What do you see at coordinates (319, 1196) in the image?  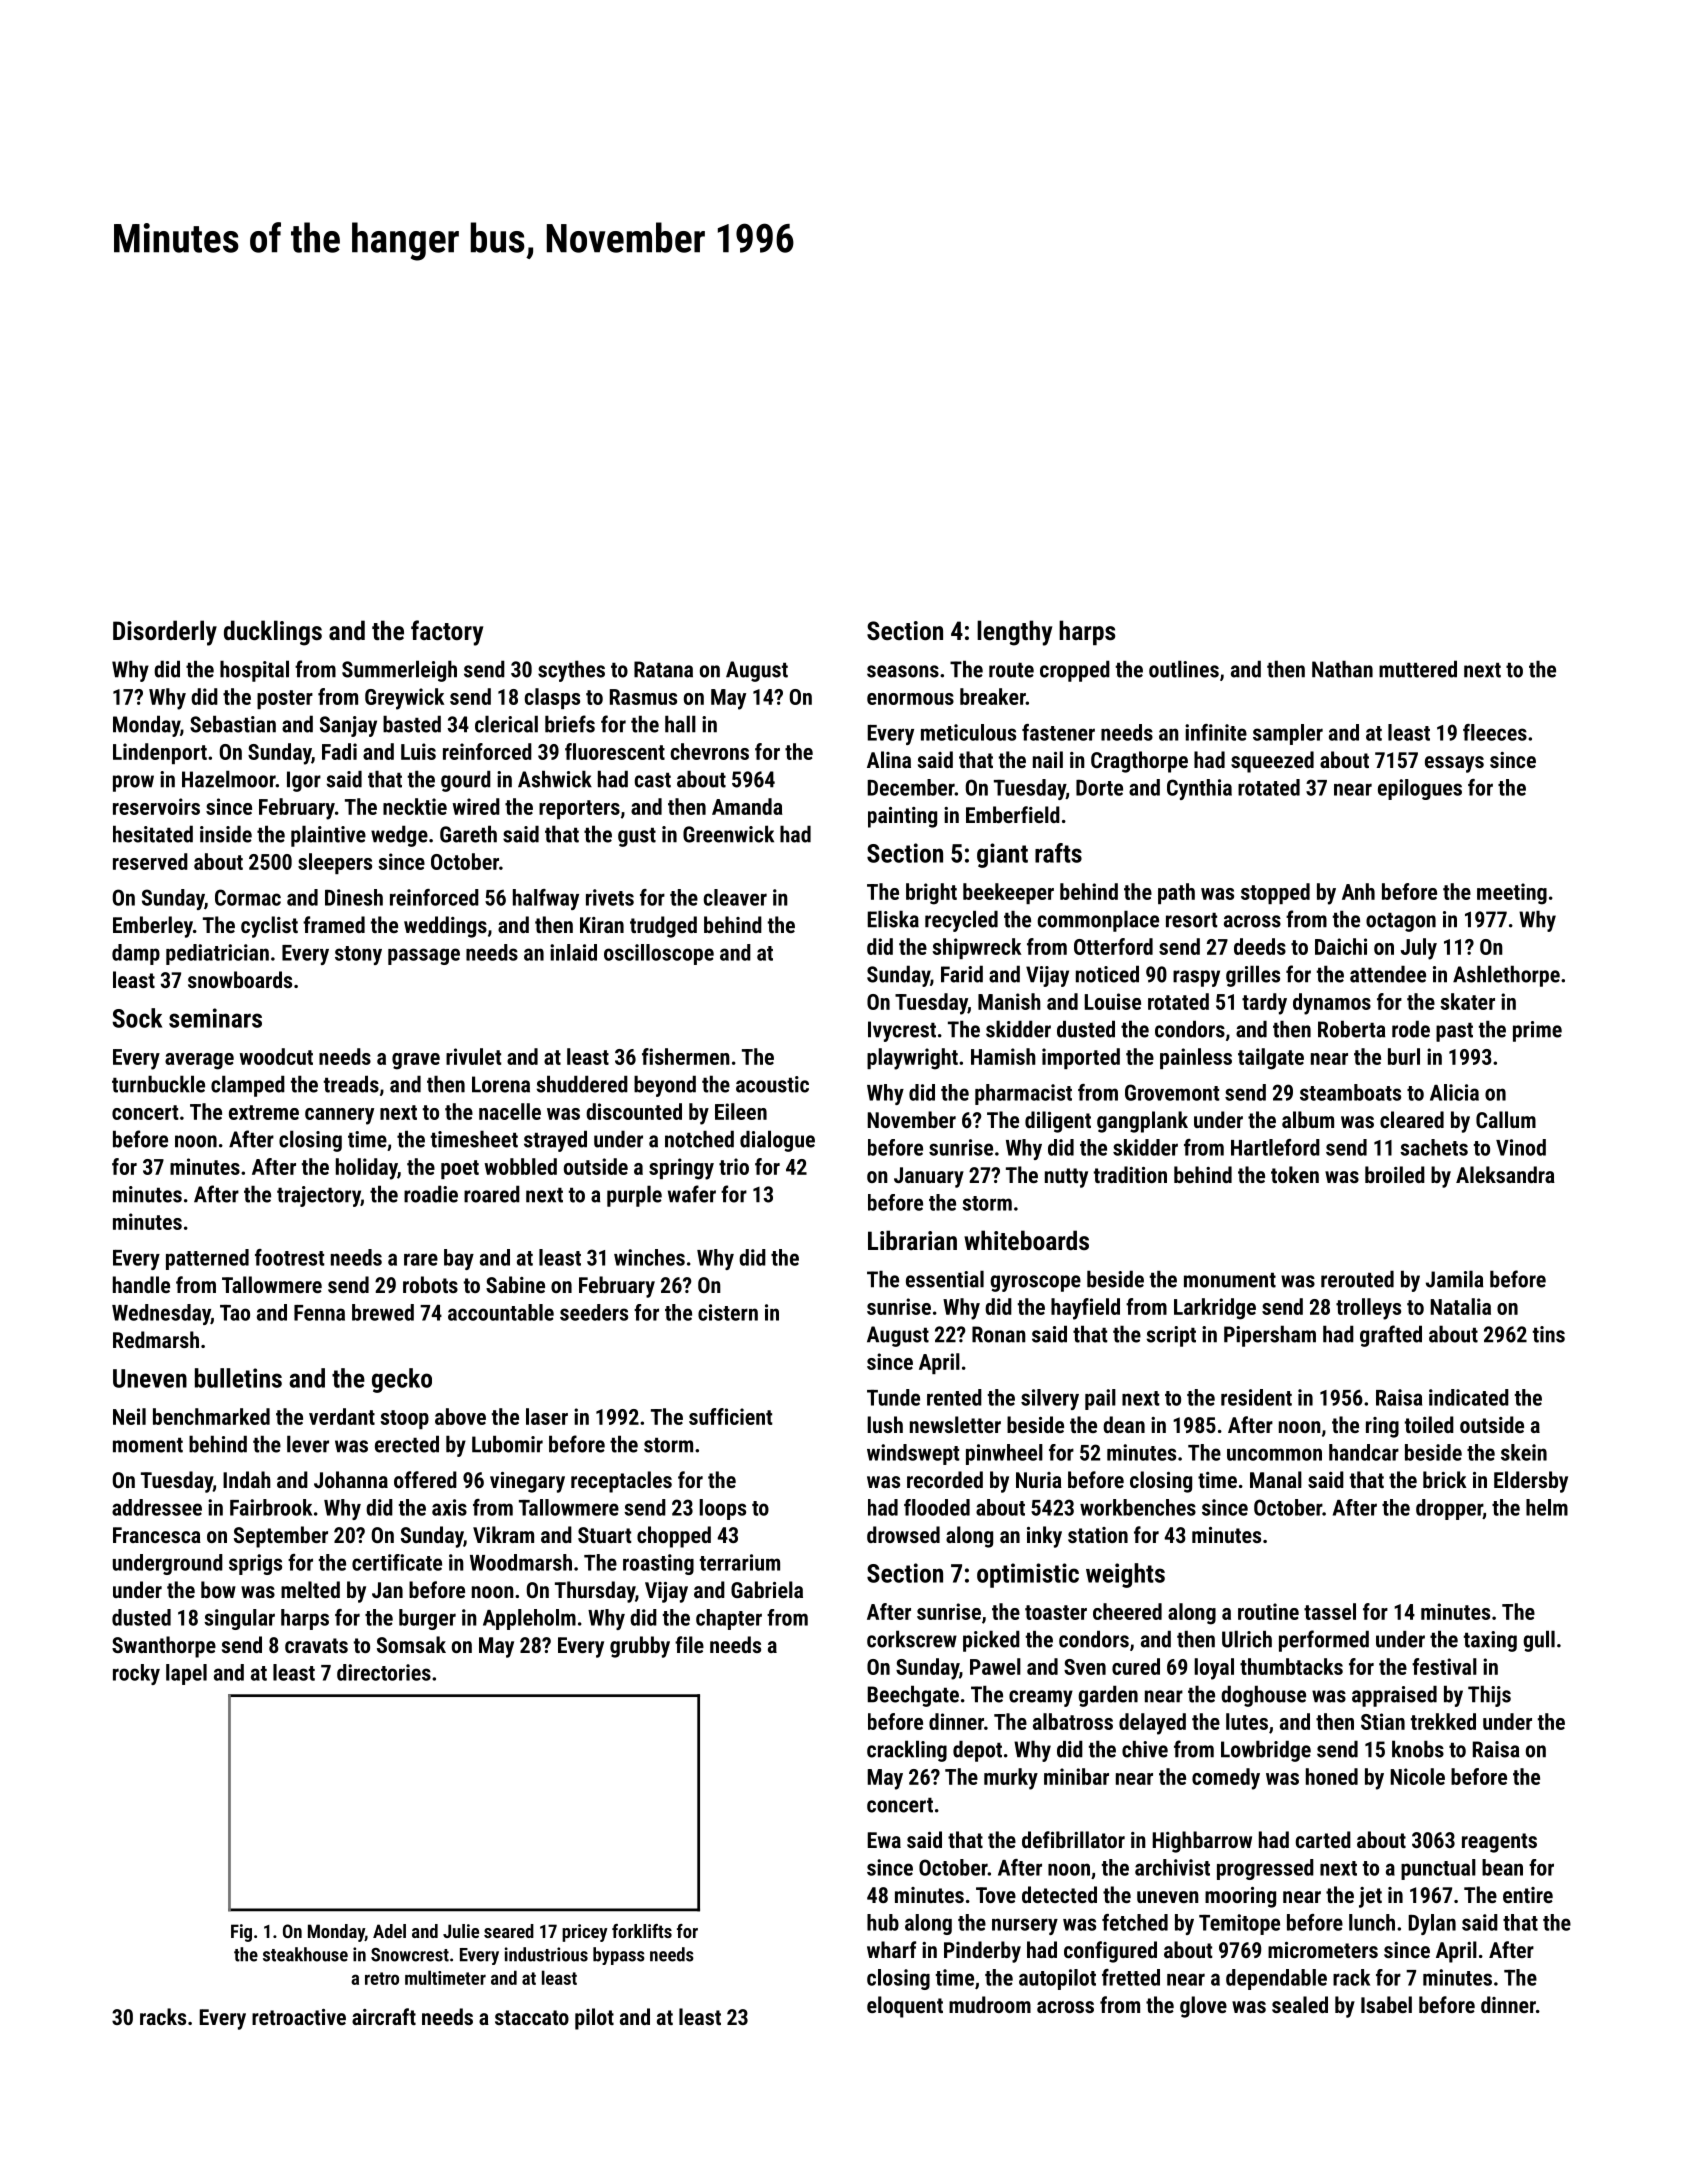 I see `trajectory` at bounding box center [319, 1196].
